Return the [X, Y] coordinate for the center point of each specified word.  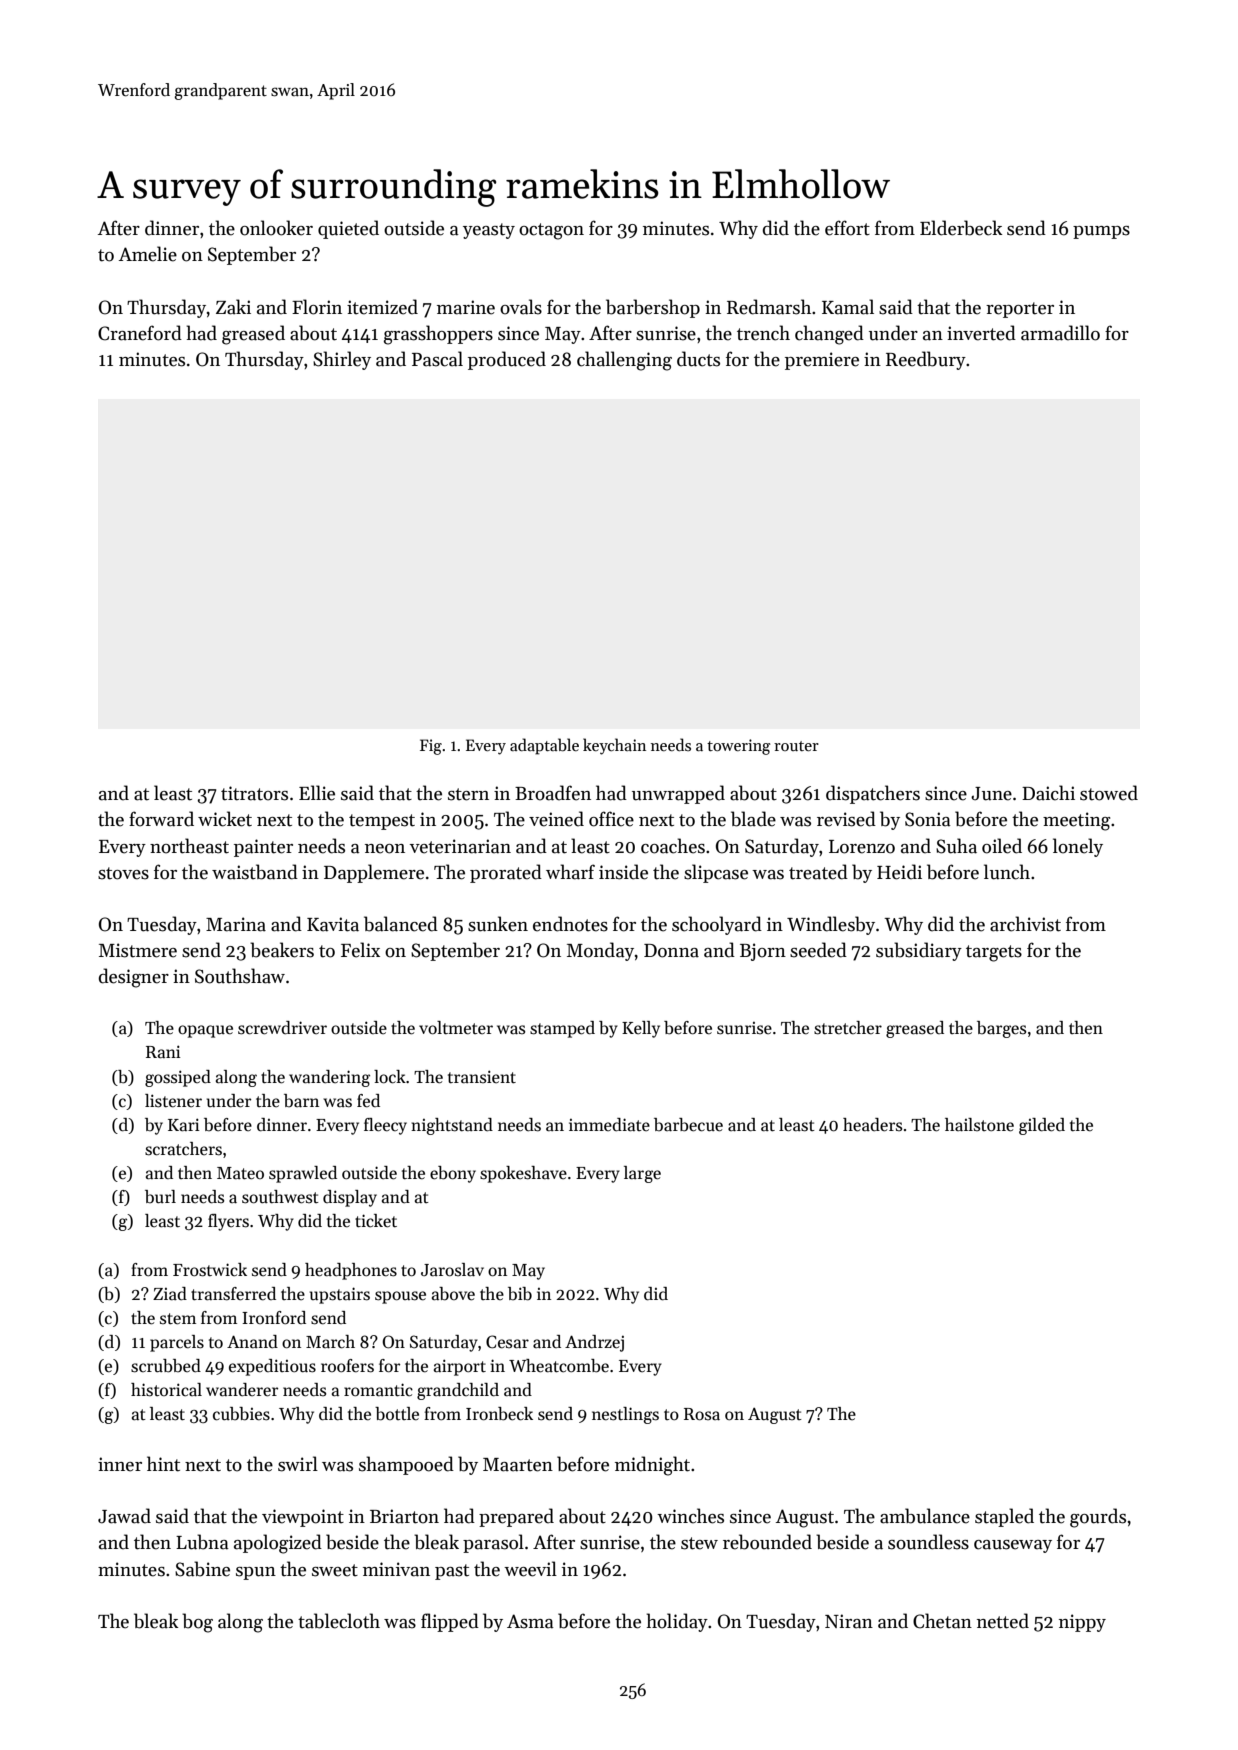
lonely [1078, 847]
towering [738, 747]
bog [197, 1623]
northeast [189, 846]
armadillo [1060, 333]
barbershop [653, 308]
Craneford [140, 333]
